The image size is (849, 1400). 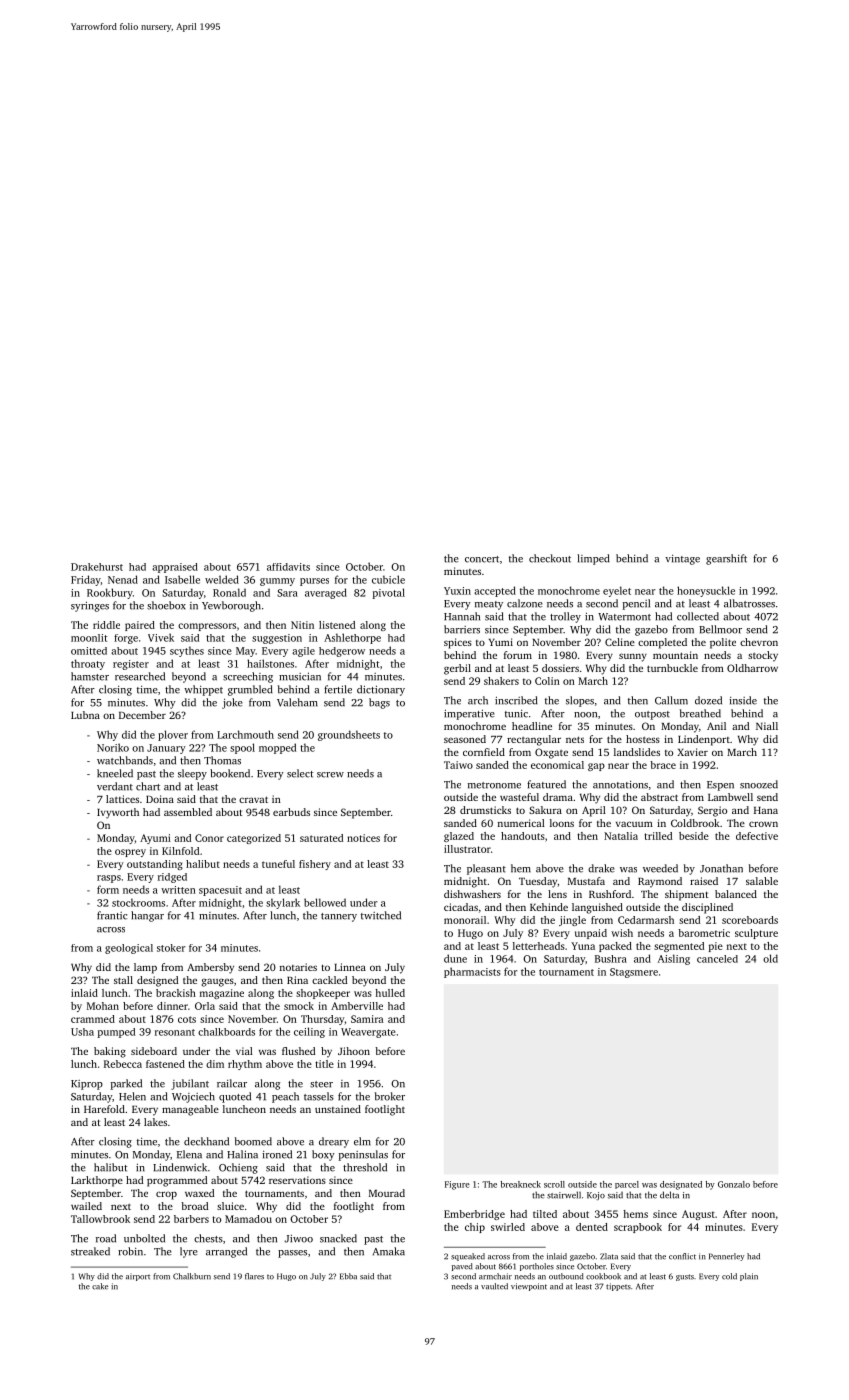 What do you see at coordinates (659, 797) in the page?
I see `abstract` at bounding box center [659, 797].
